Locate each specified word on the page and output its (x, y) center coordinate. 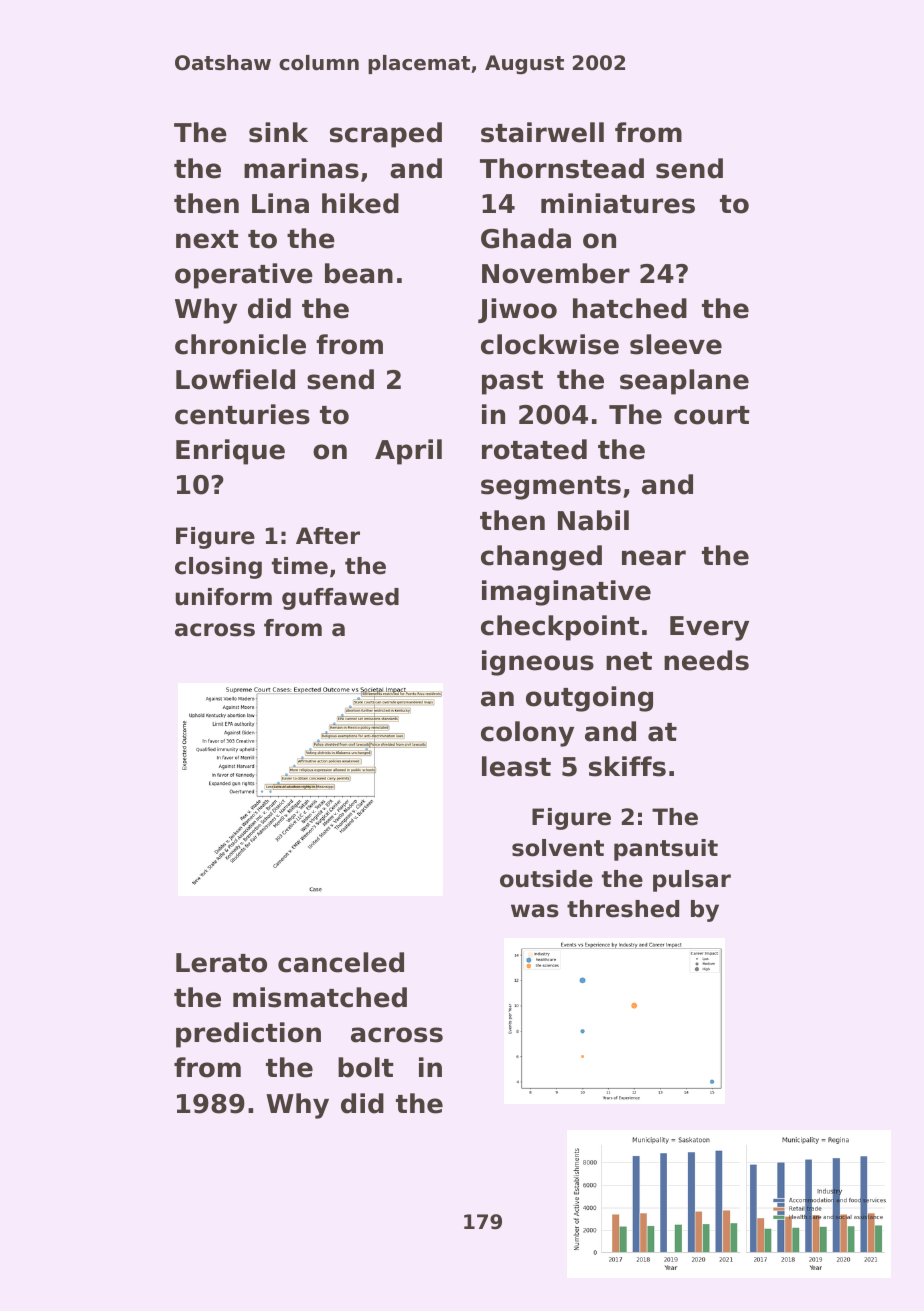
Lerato (221, 963)
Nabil (593, 520)
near (654, 558)
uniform (224, 597)
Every (709, 628)
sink (278, 132)
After (328, 536)
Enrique (230, 452)
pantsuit (666, 850)
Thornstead (562, 168)
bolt (366, 1067)
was (535, 911)
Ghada (526, 238)
